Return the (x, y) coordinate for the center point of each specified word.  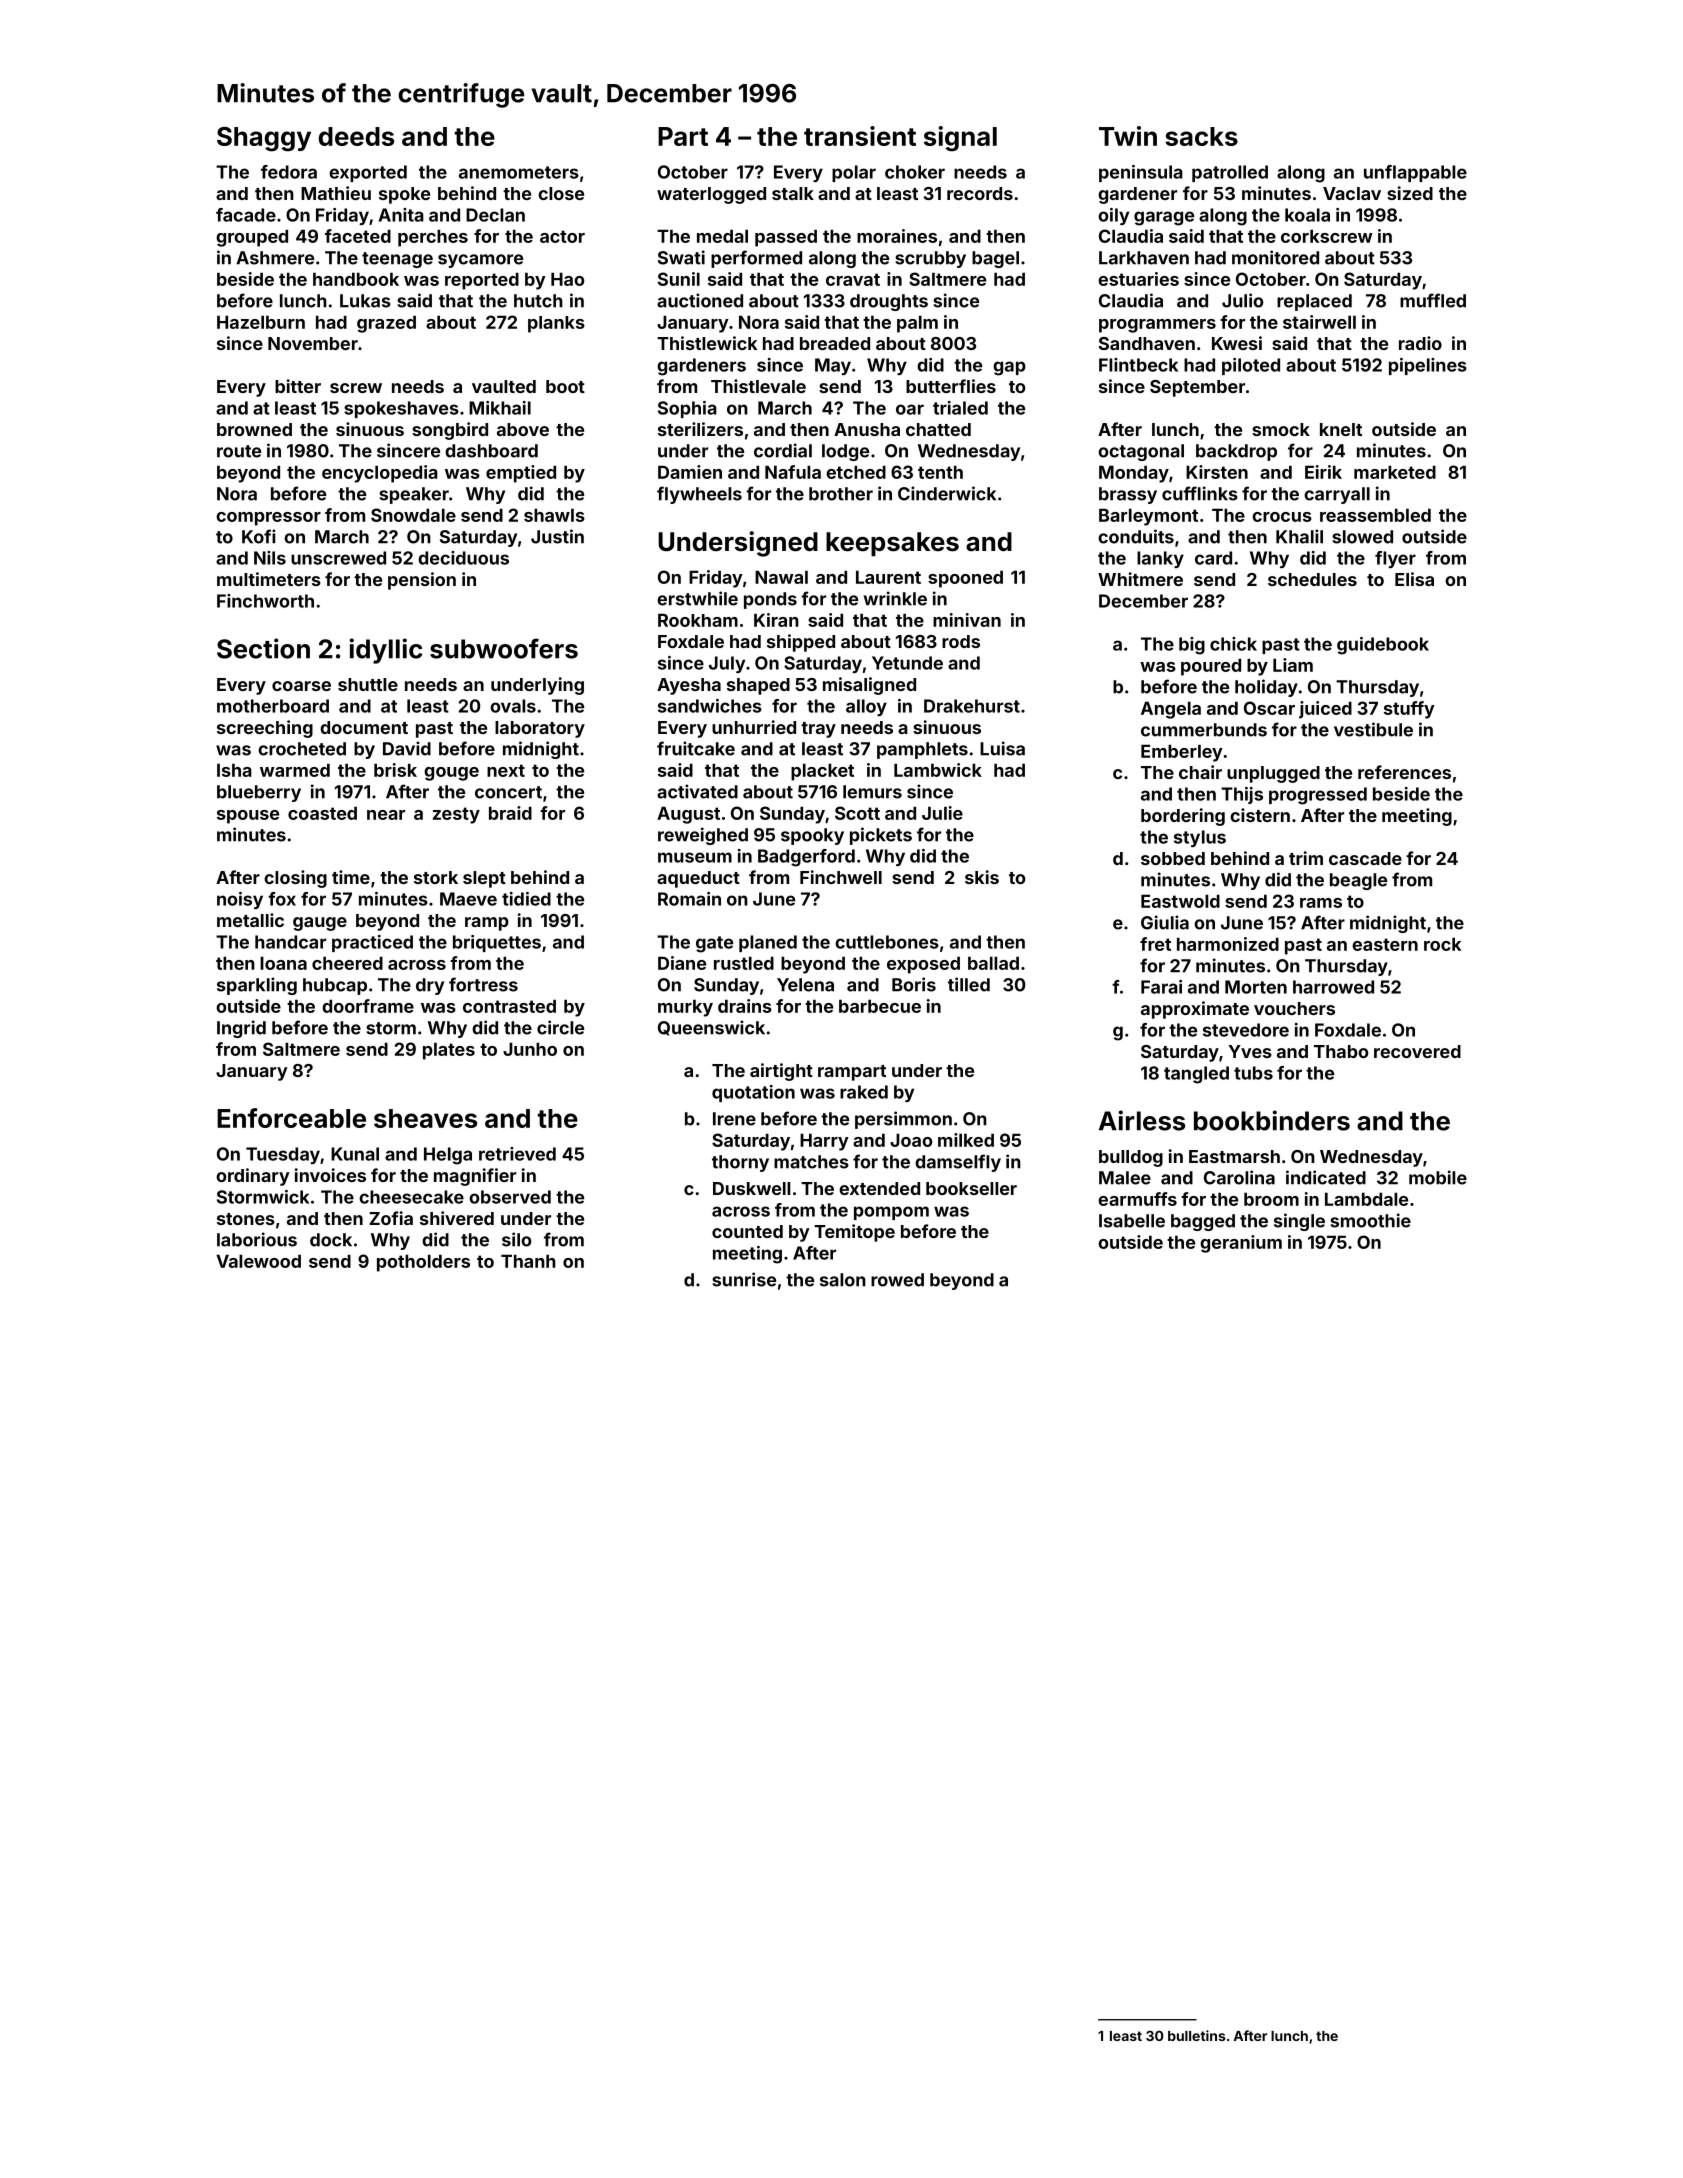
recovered (1417, 1051)
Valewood (258, 1261)
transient (860, 136)
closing (295, 879)
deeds (356, 136)
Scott (857, 813)
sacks (1201, 136)
